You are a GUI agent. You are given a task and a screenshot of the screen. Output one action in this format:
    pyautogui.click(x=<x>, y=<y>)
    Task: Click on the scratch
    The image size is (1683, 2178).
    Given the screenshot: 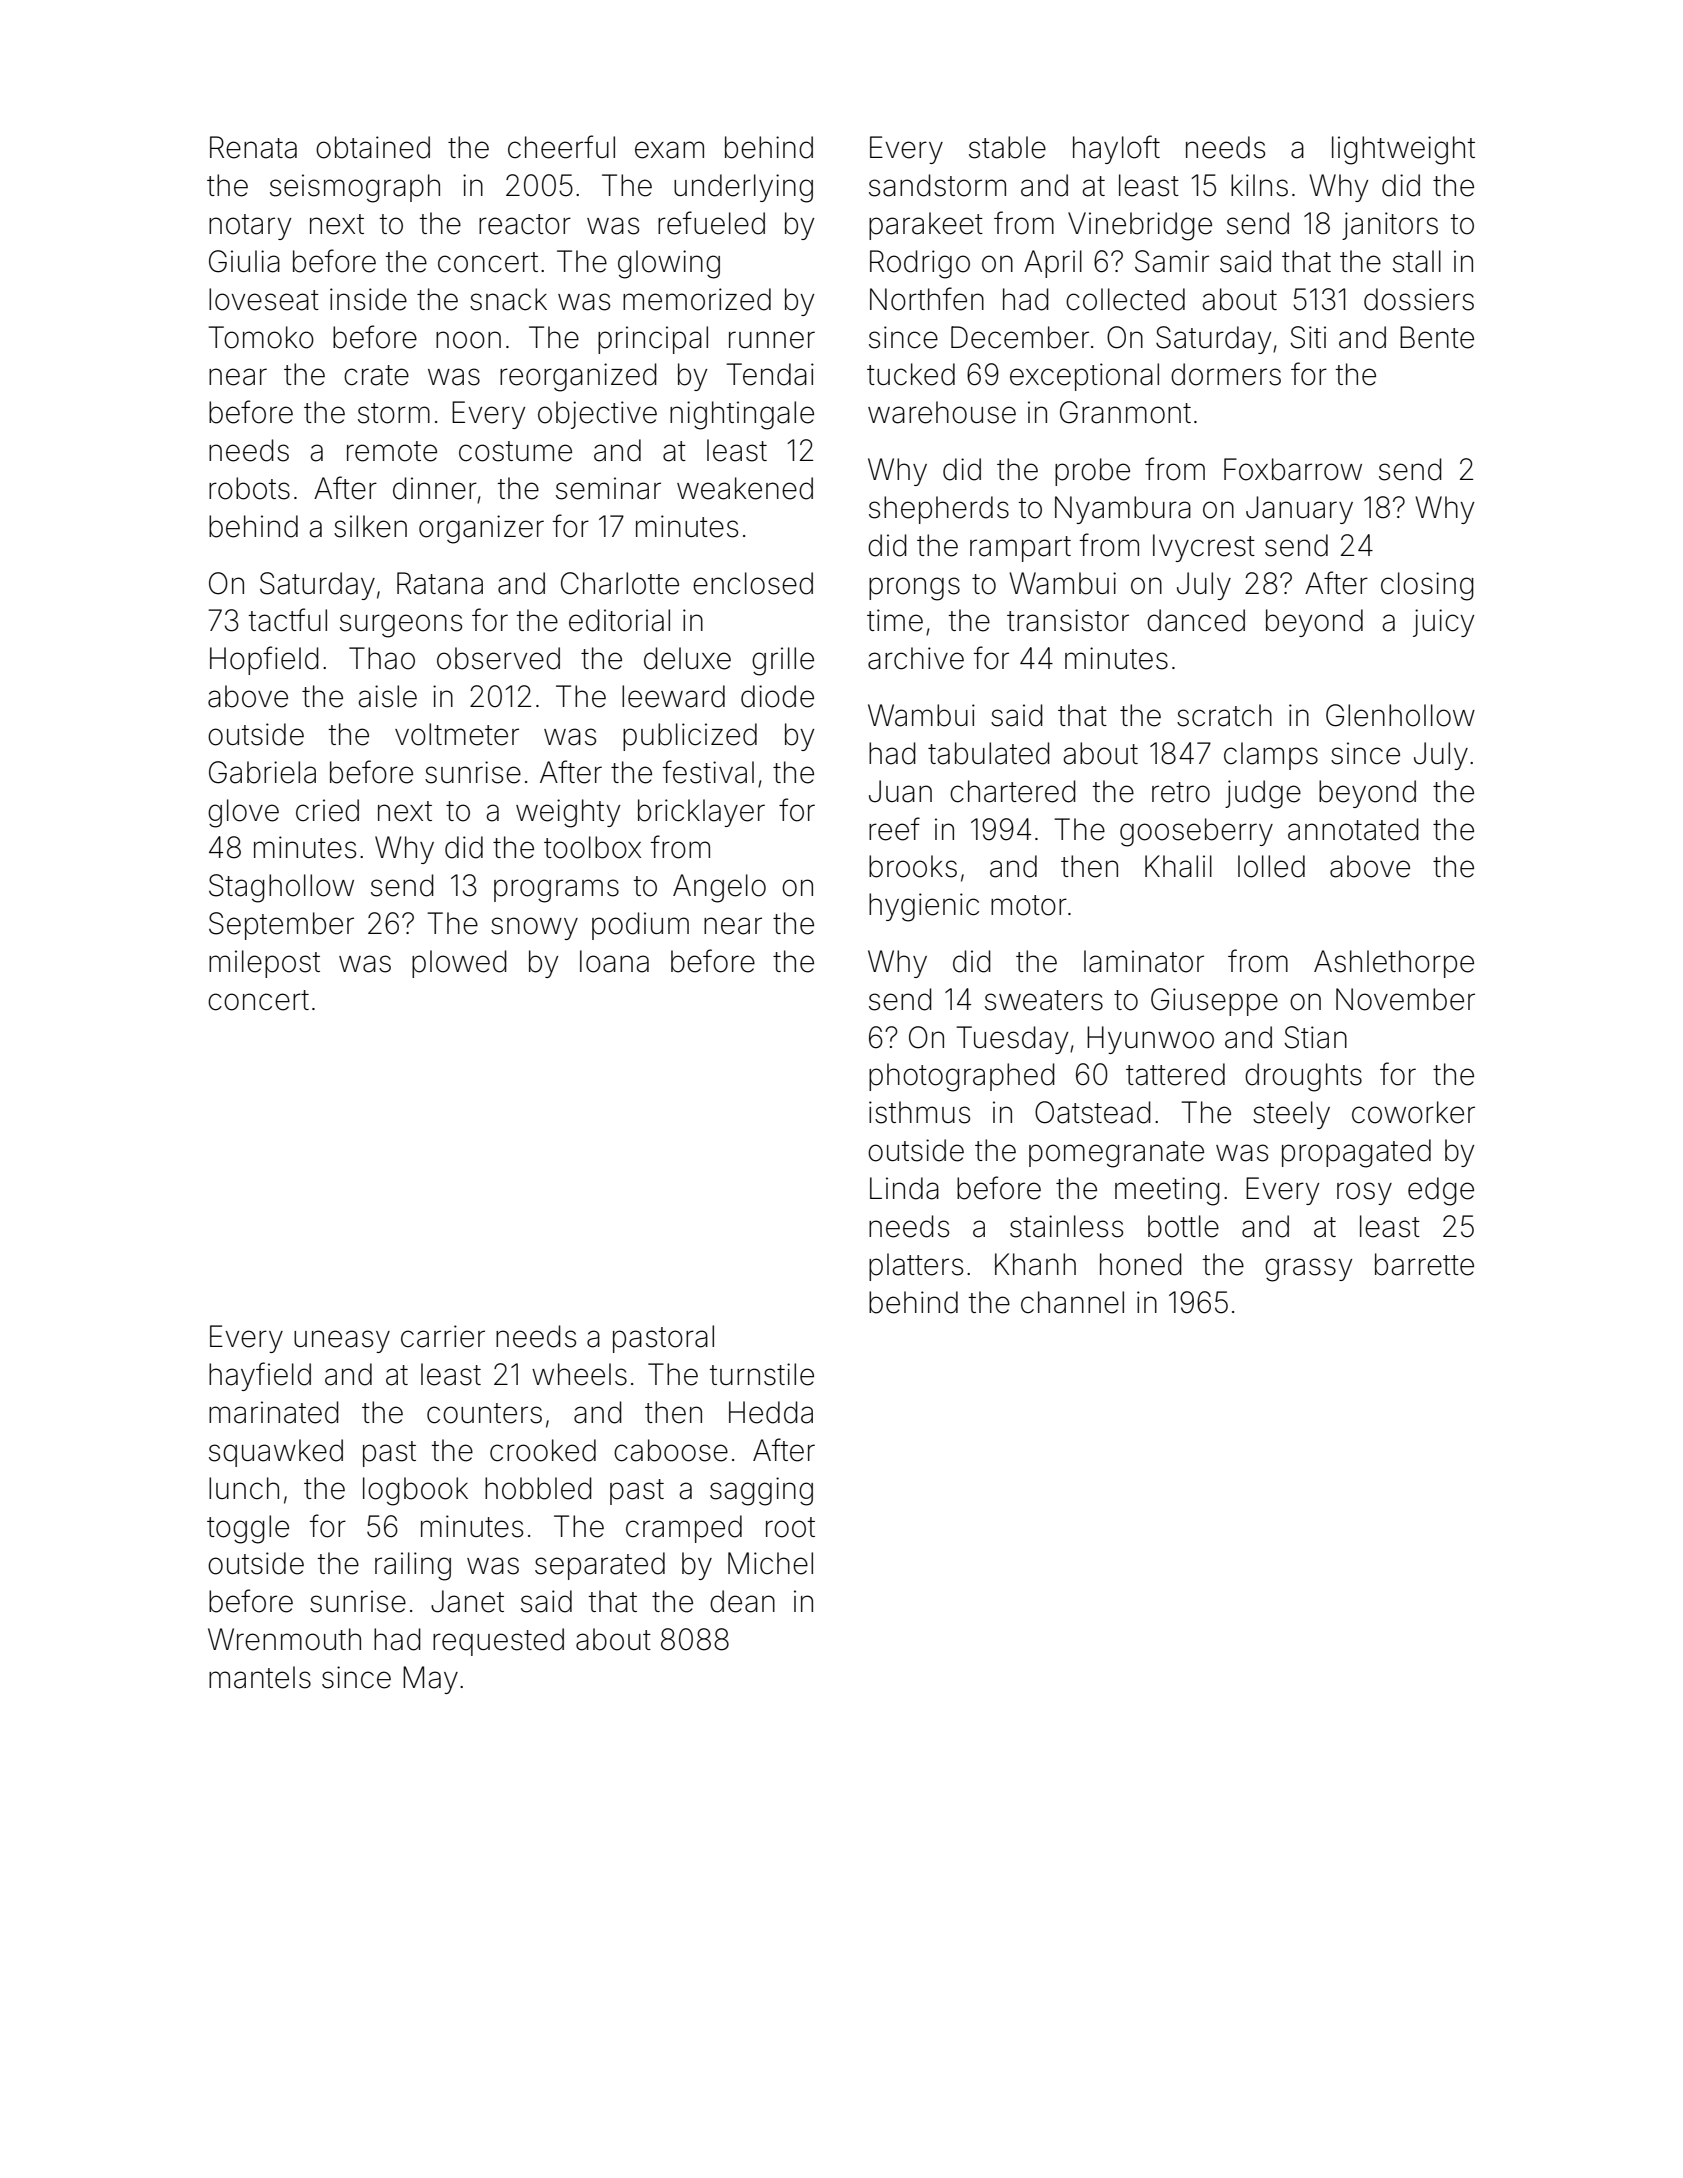 What is the action you would take?
    pyautogui.click(x=1224, y=715)
